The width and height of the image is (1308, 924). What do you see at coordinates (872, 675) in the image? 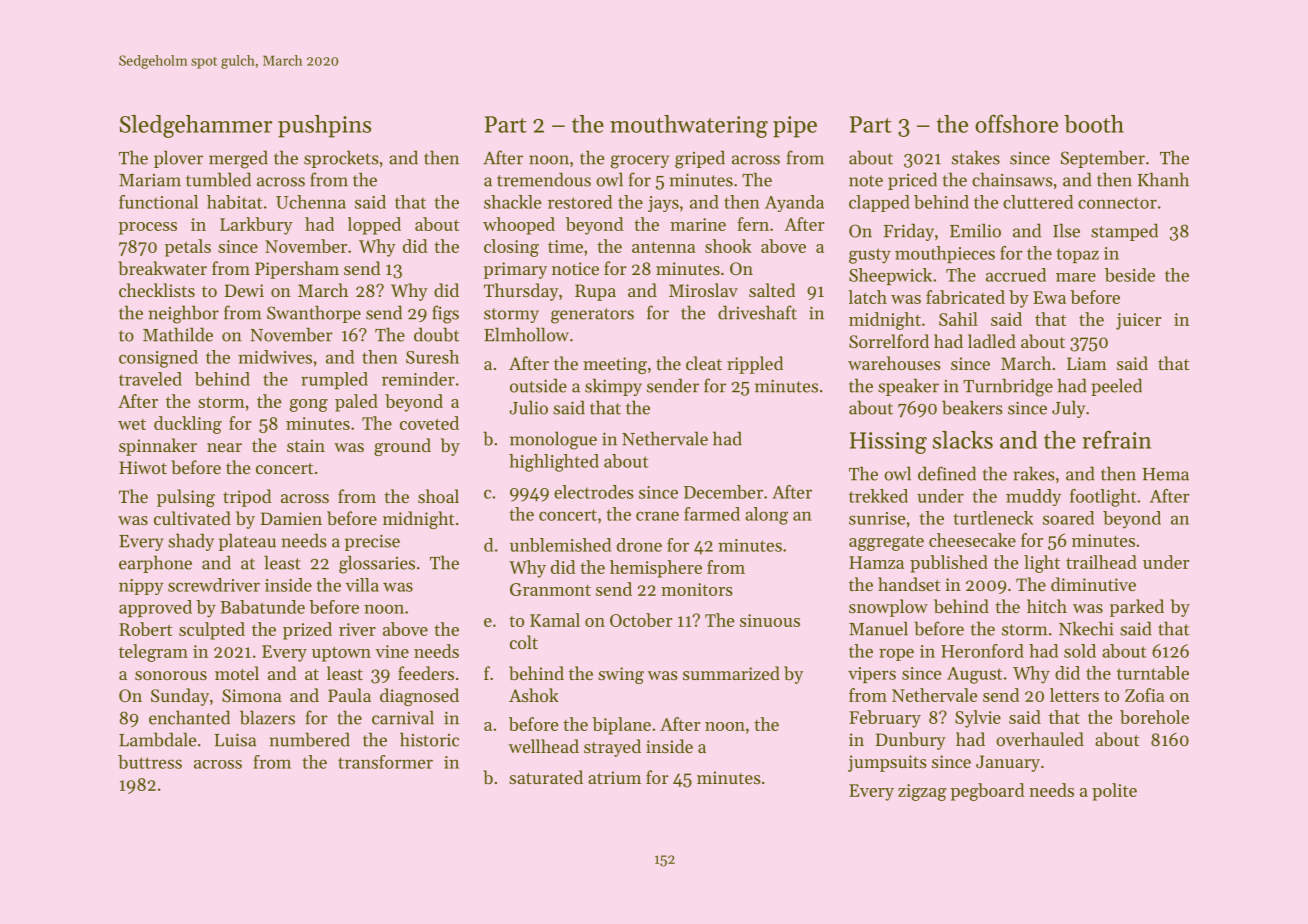
I see `vipers` at bounding box center [872, 675].
